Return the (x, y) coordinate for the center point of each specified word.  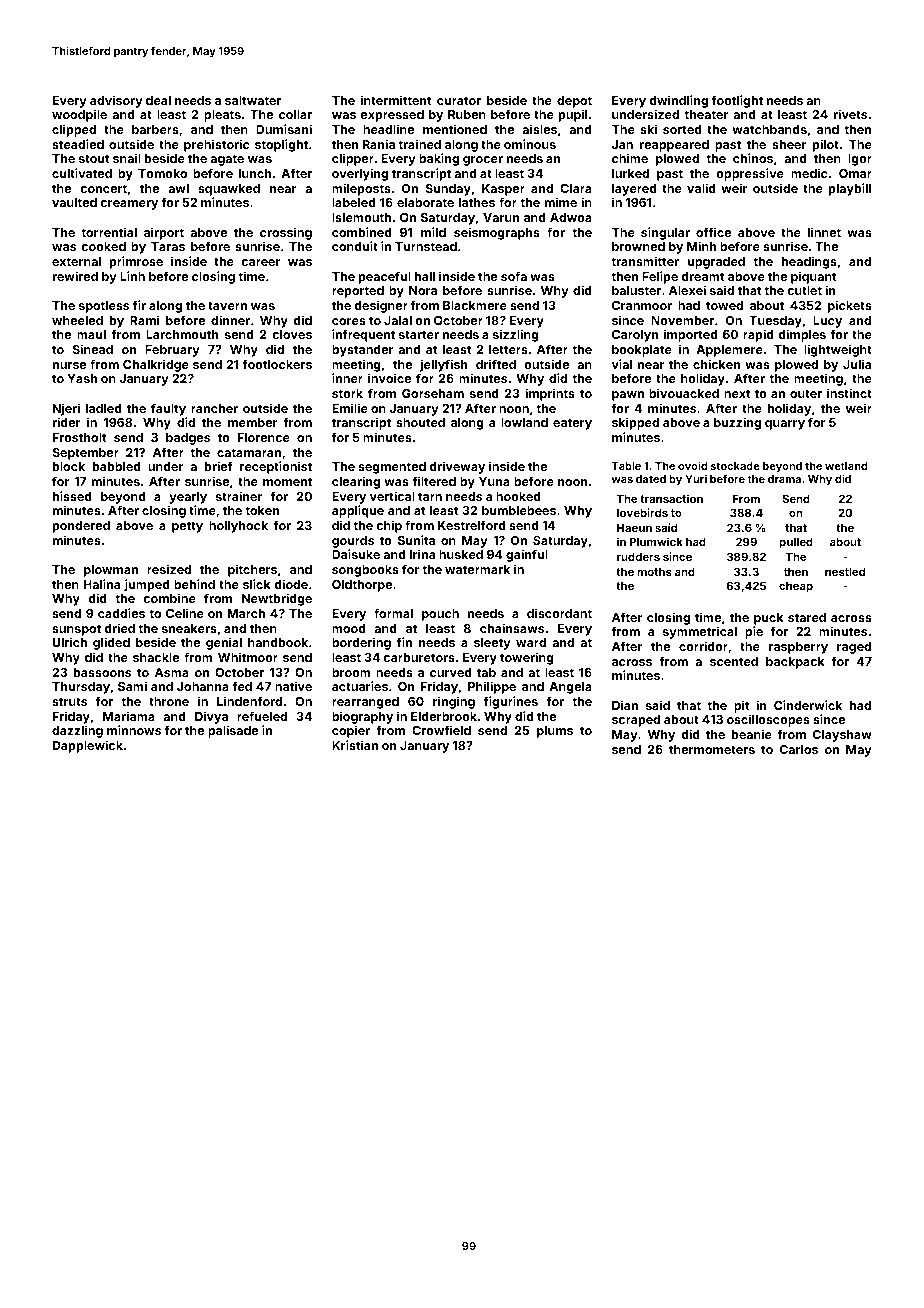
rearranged (365, 703)
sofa (514, 276)
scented (734, 661)
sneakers (189, 628)
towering (527, 658)
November (682, 320)
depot (574, 102)
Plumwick (656, 541)
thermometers (712, 749)
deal (158, 100)
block (69, 466)
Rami (144, 320)
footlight (737, 101)
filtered (434, 481)
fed (242, 686)
